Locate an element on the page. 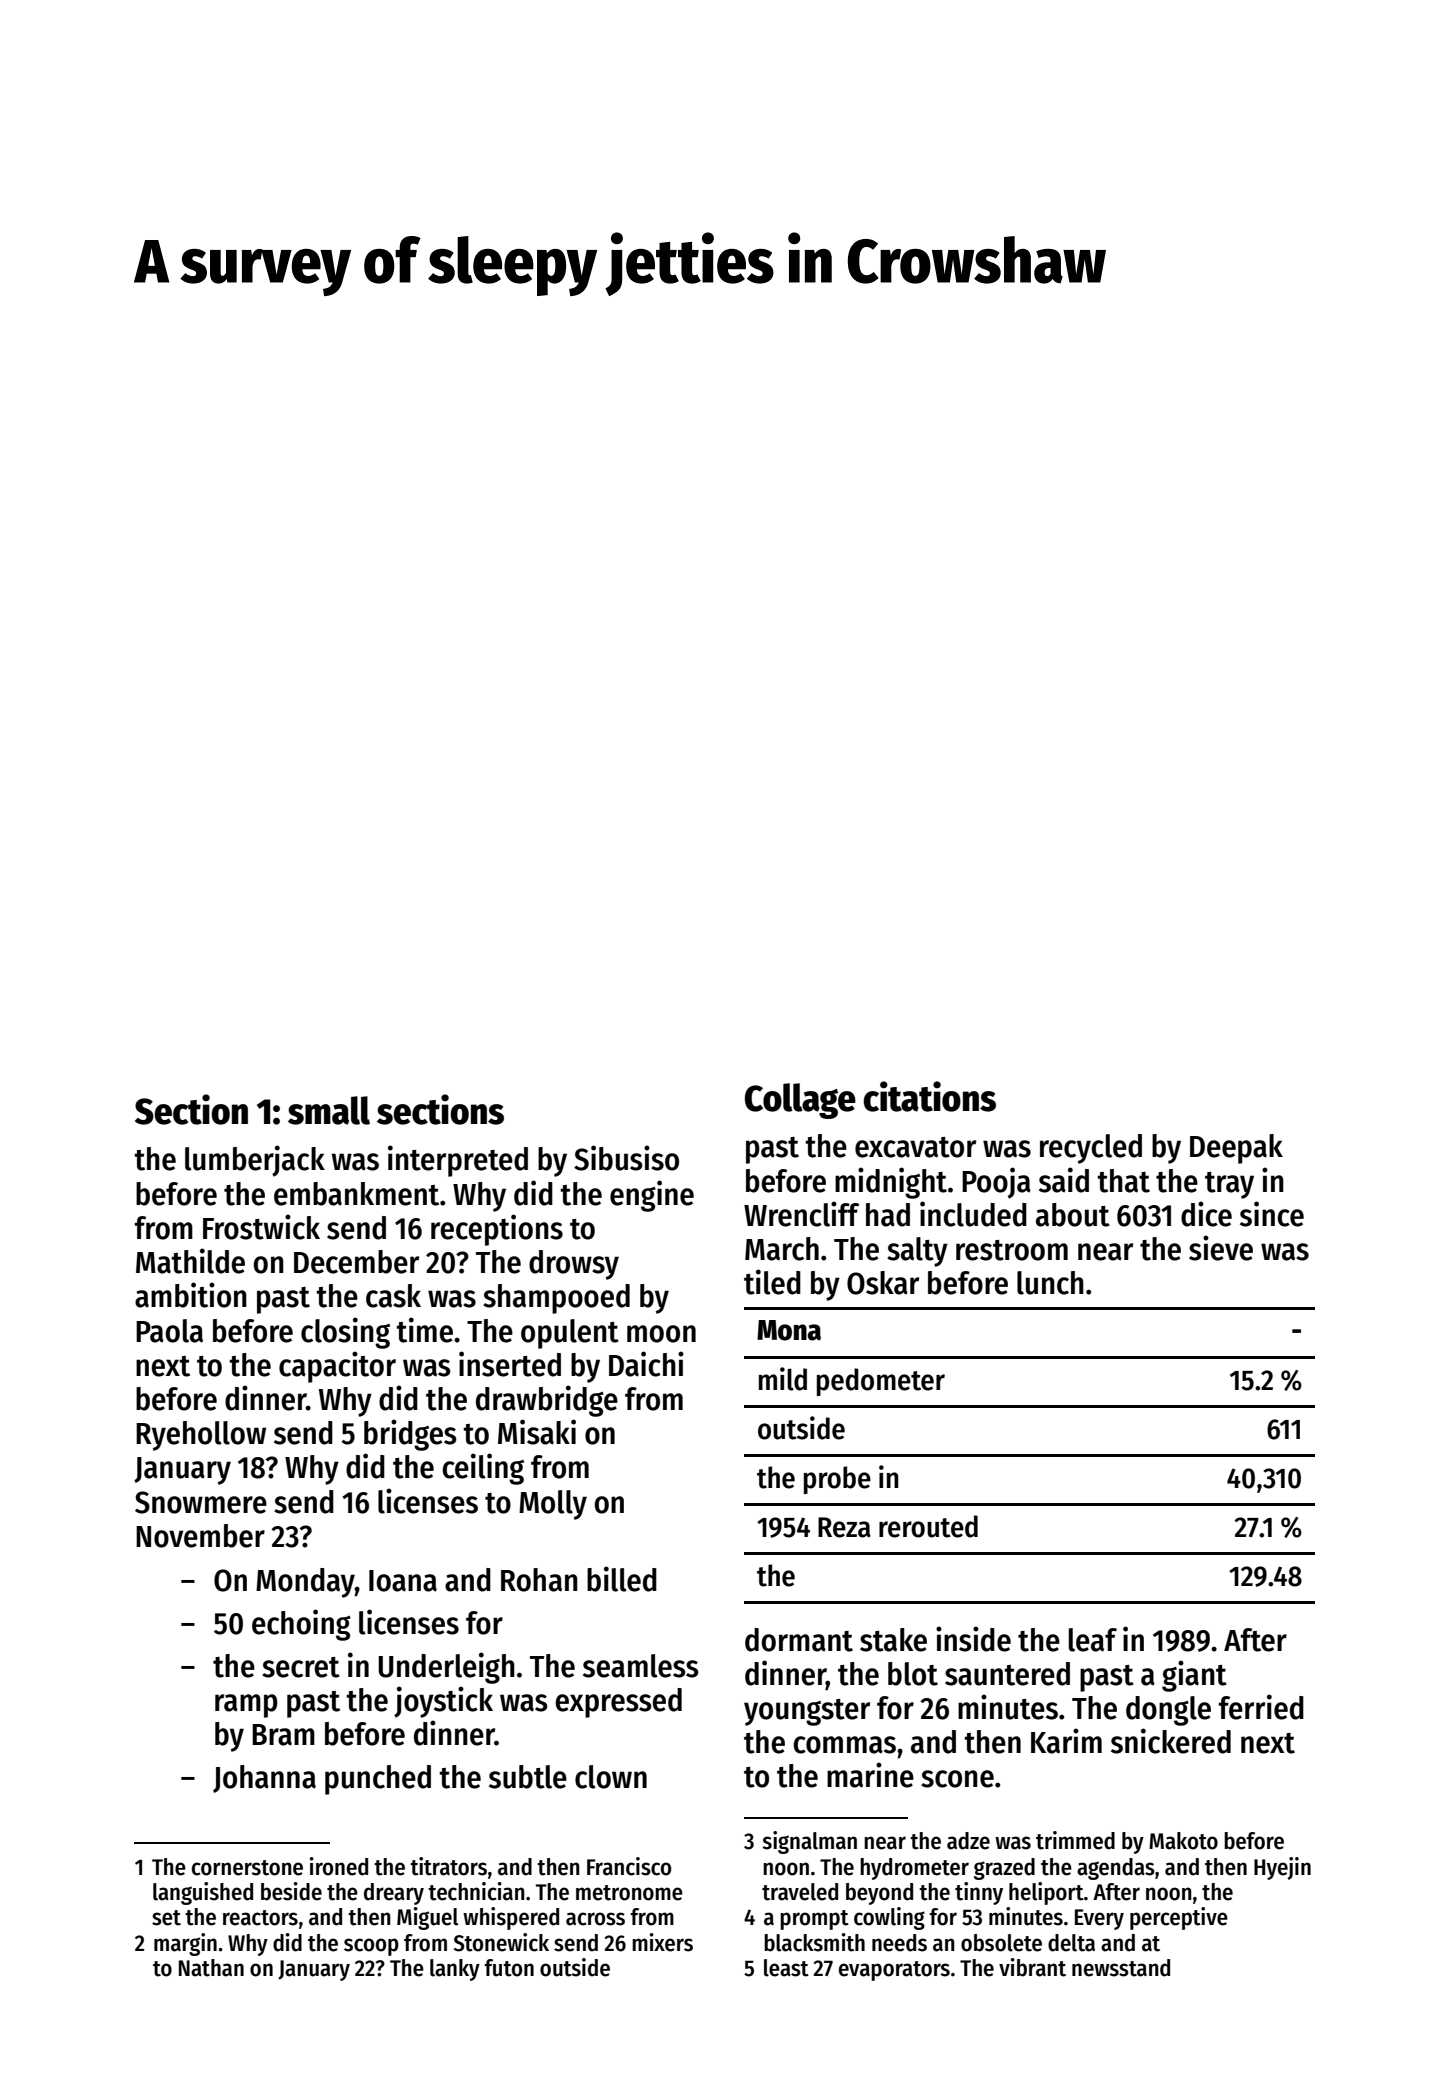  seamless is located at coordinates (641, 1666).
